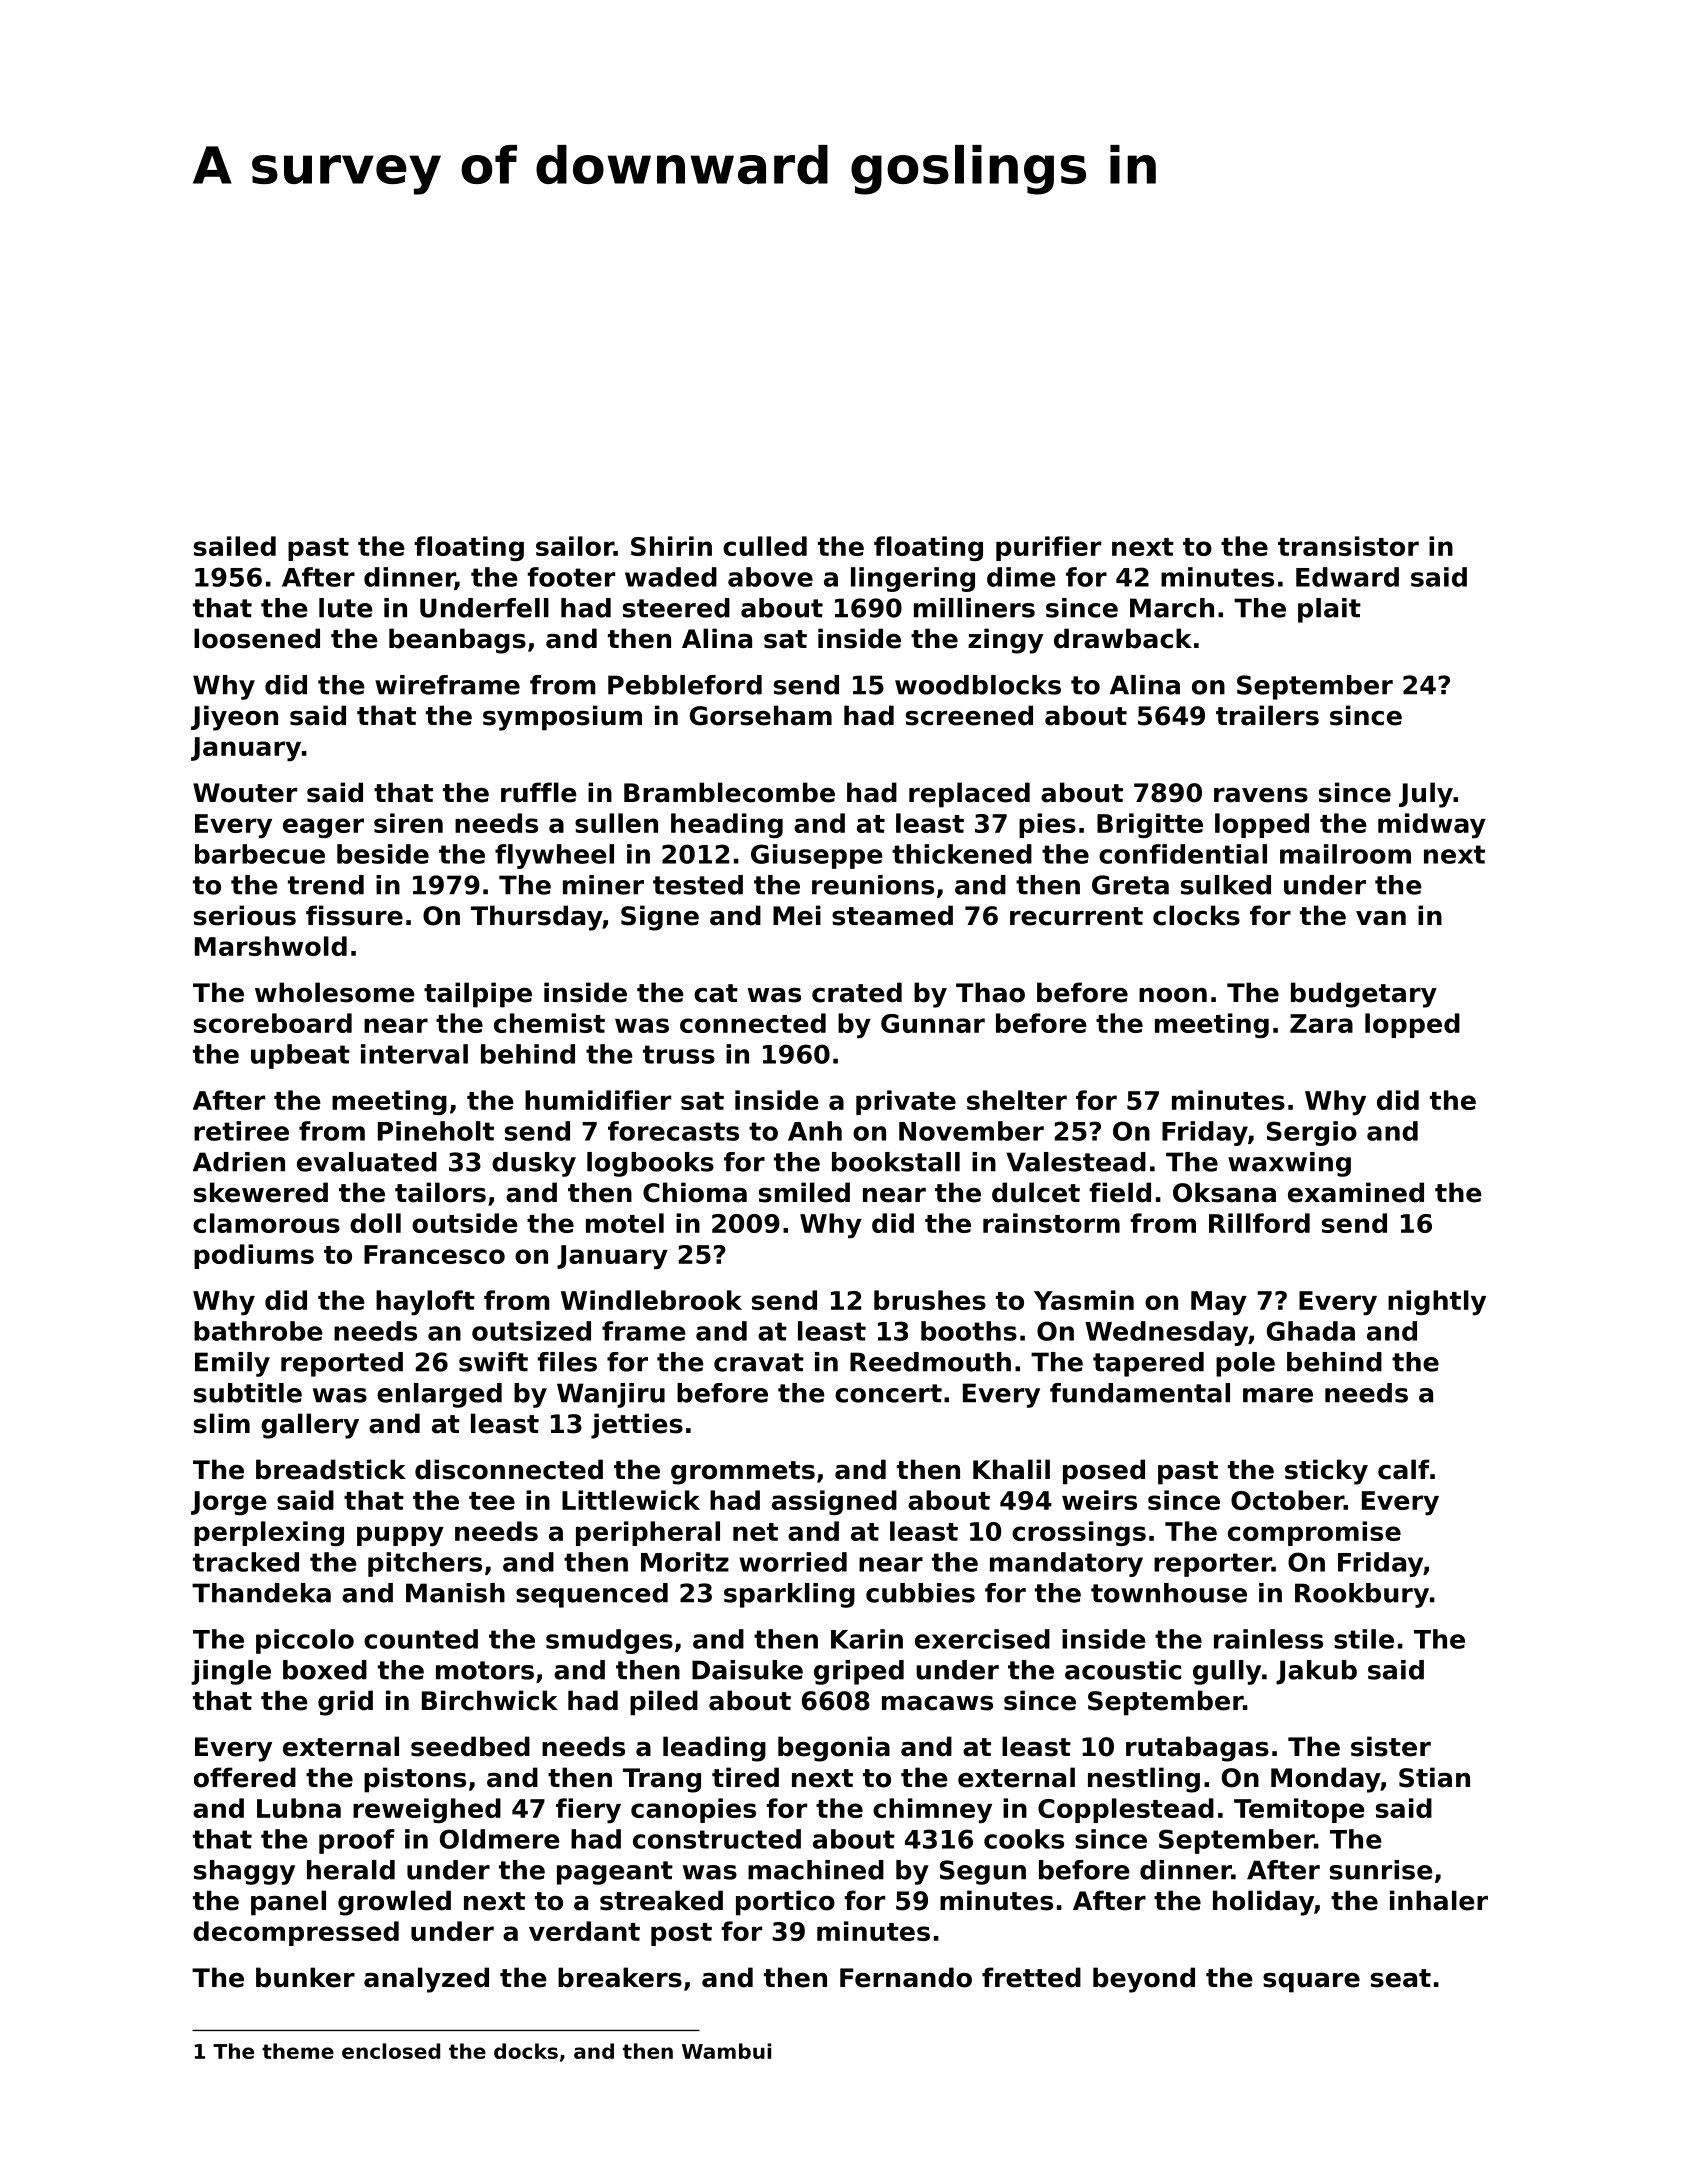 This page has width=1683, height=2178. I want to click on Lubna, so click(299, 1808).
